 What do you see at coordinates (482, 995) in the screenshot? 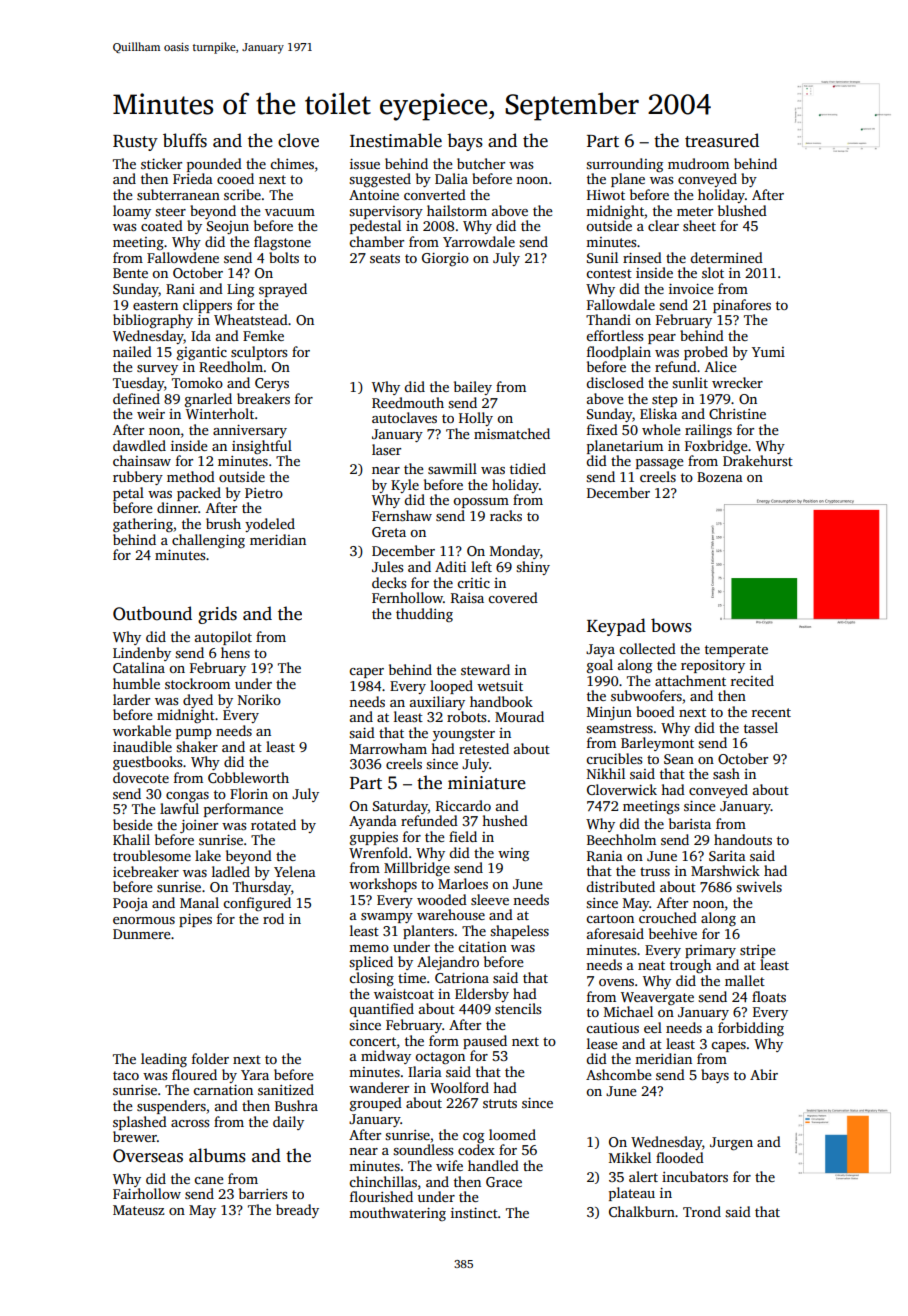
I see `Eldersby` at bounding box center [482, 995].
